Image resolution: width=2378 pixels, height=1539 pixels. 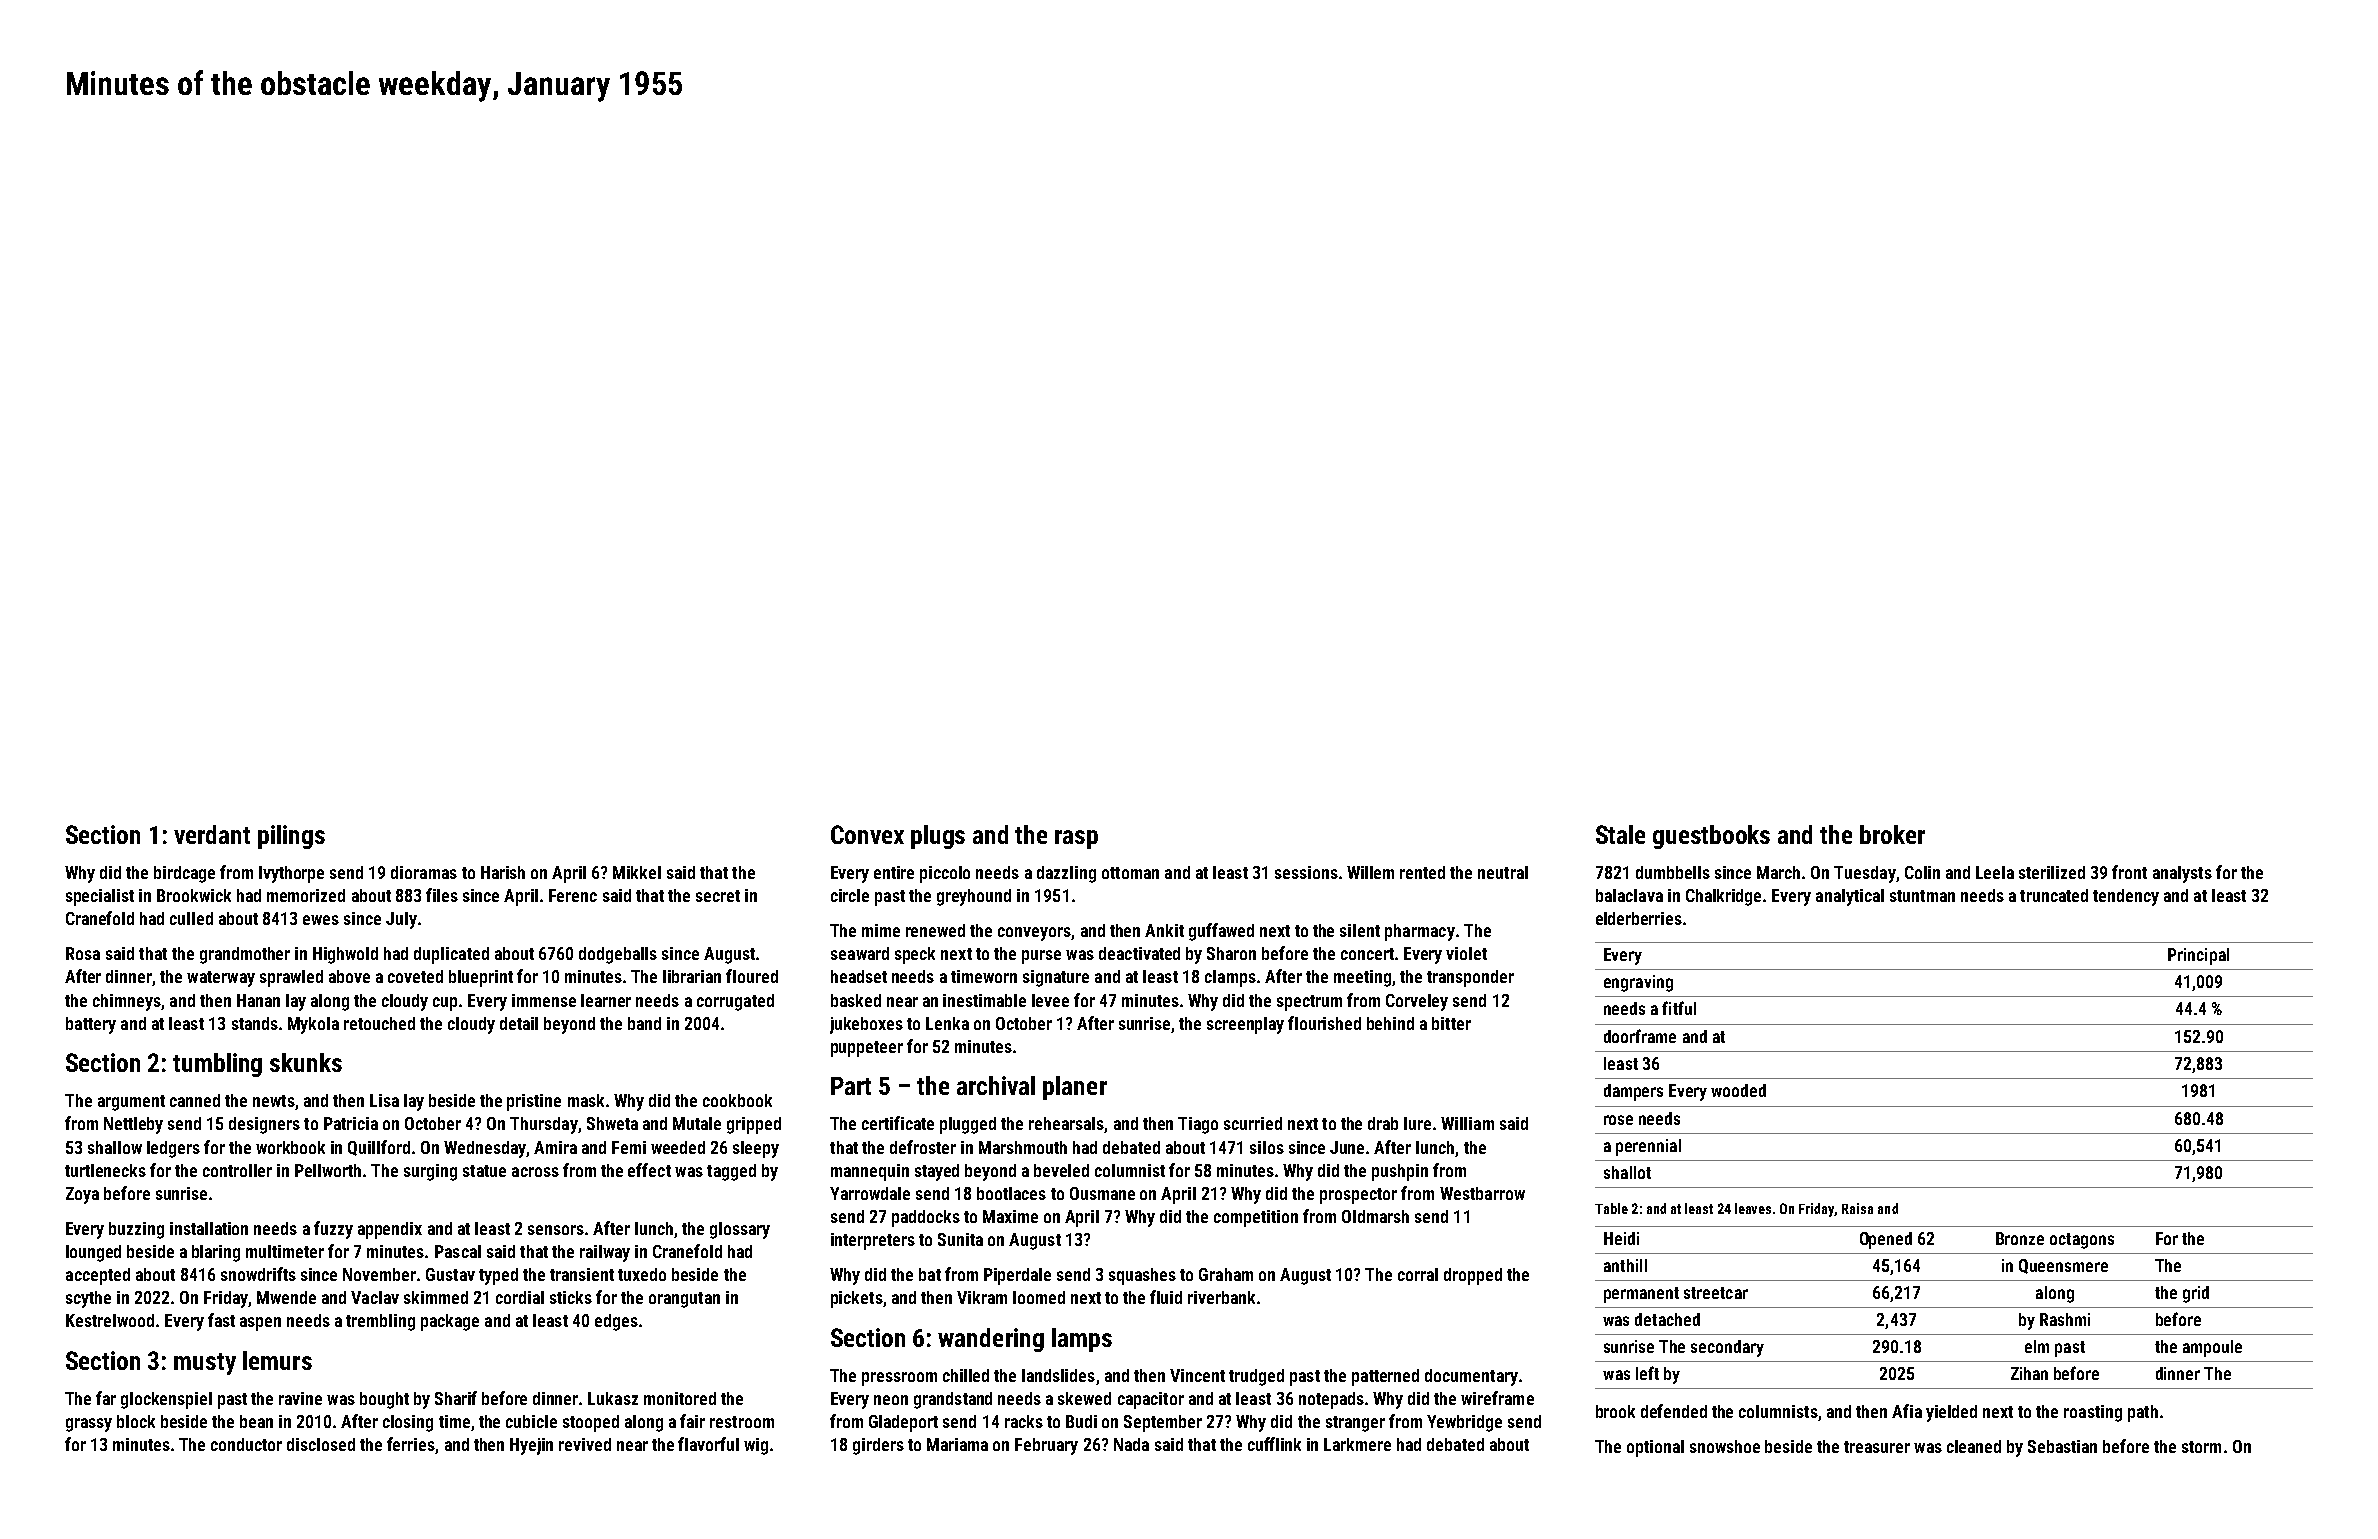 I want to click on Vaclav, so click(x=375, y=1297).
